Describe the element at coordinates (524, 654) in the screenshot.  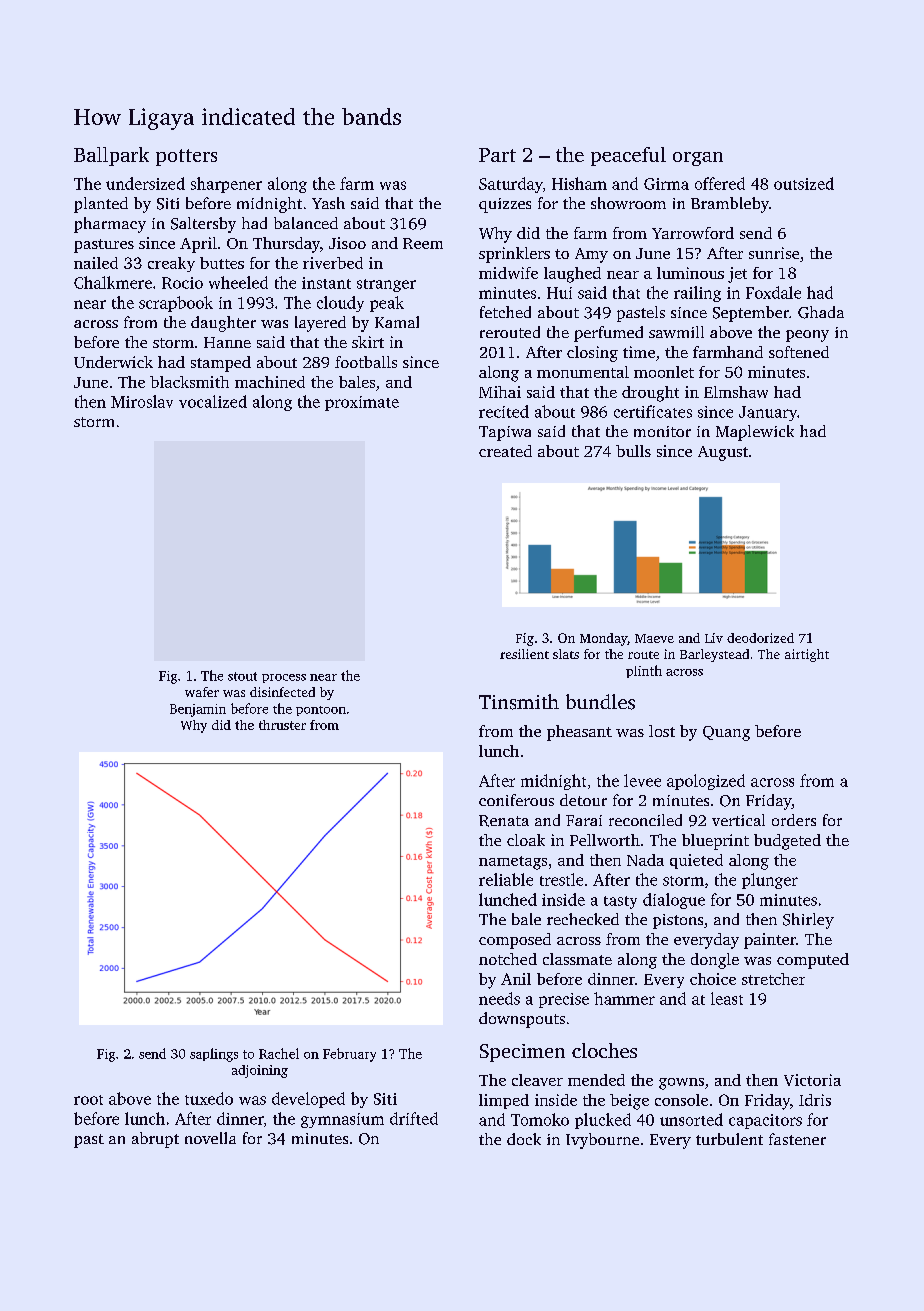
I see `resilient` at that location.
